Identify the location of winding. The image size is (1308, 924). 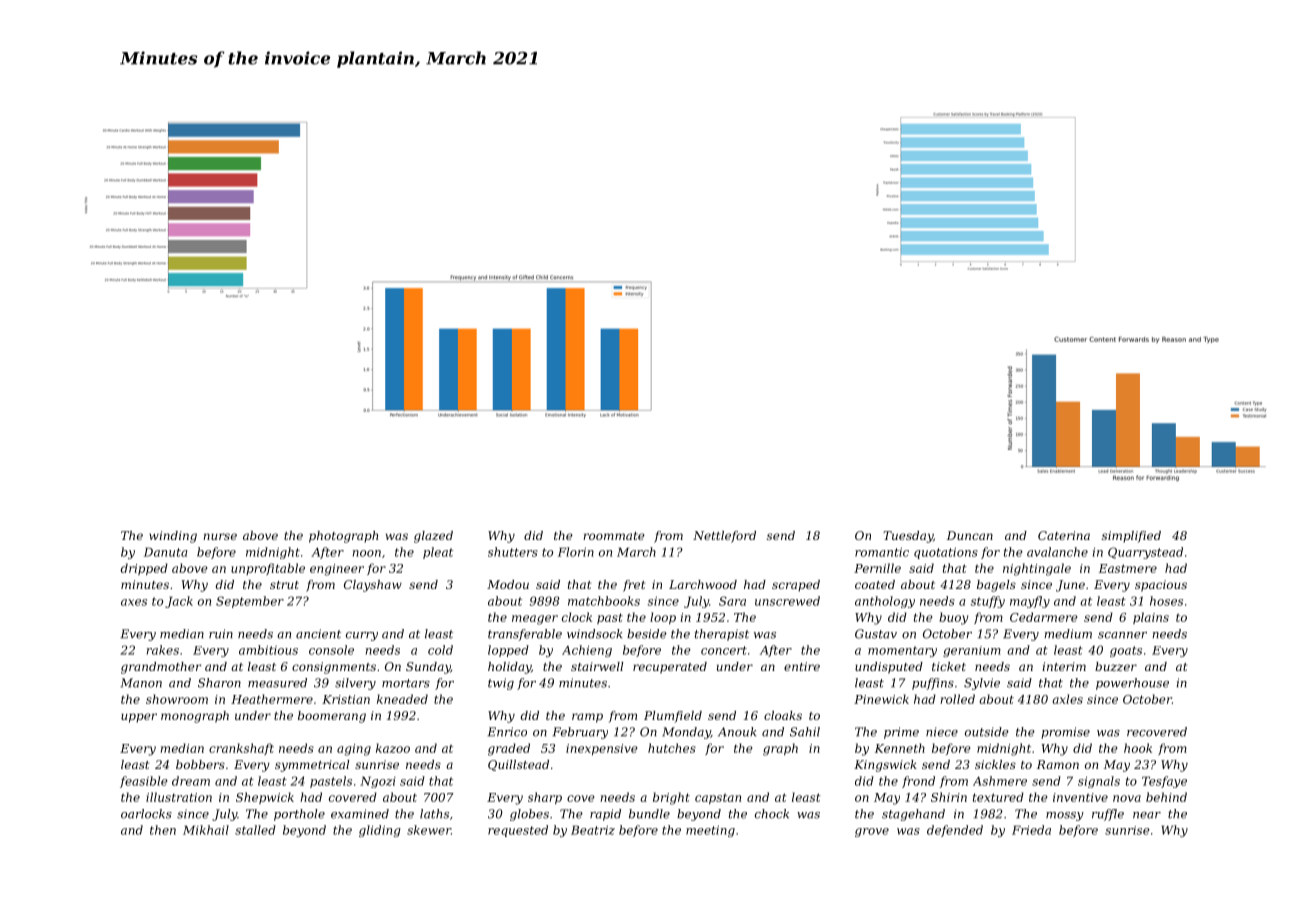
(173, 537).
